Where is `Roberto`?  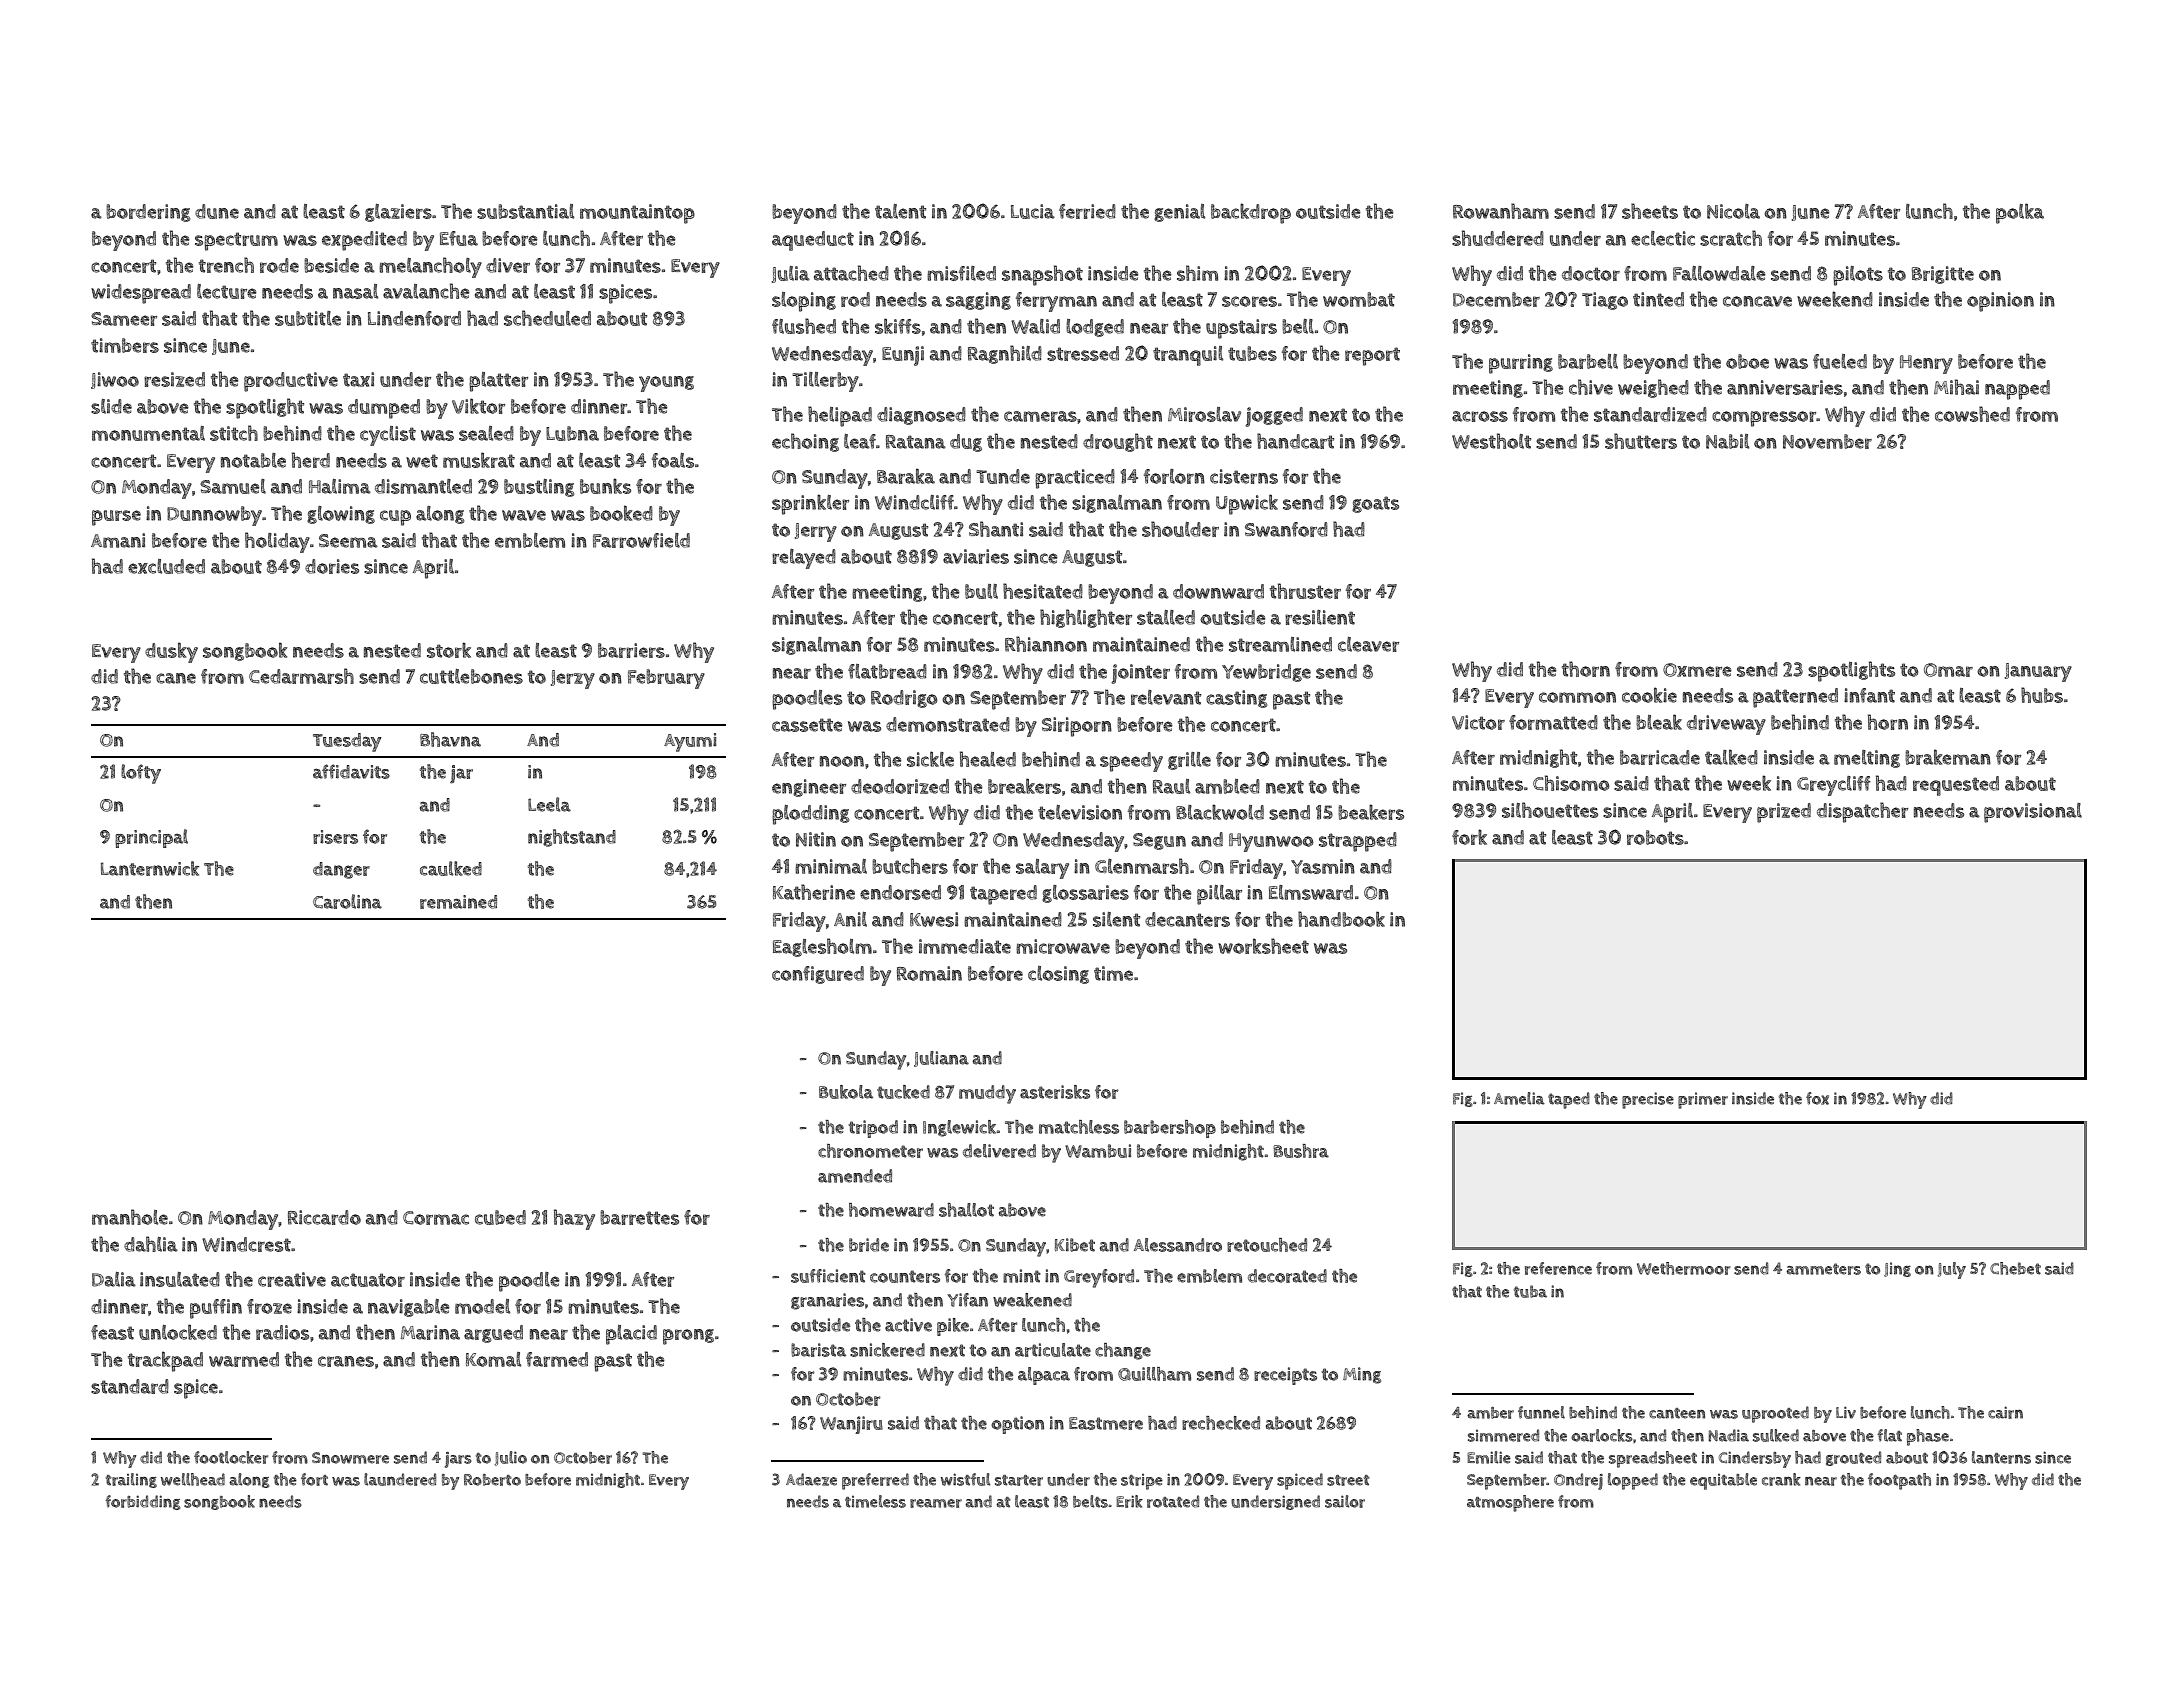 Roberto is located at coordinates (492, 1480).
